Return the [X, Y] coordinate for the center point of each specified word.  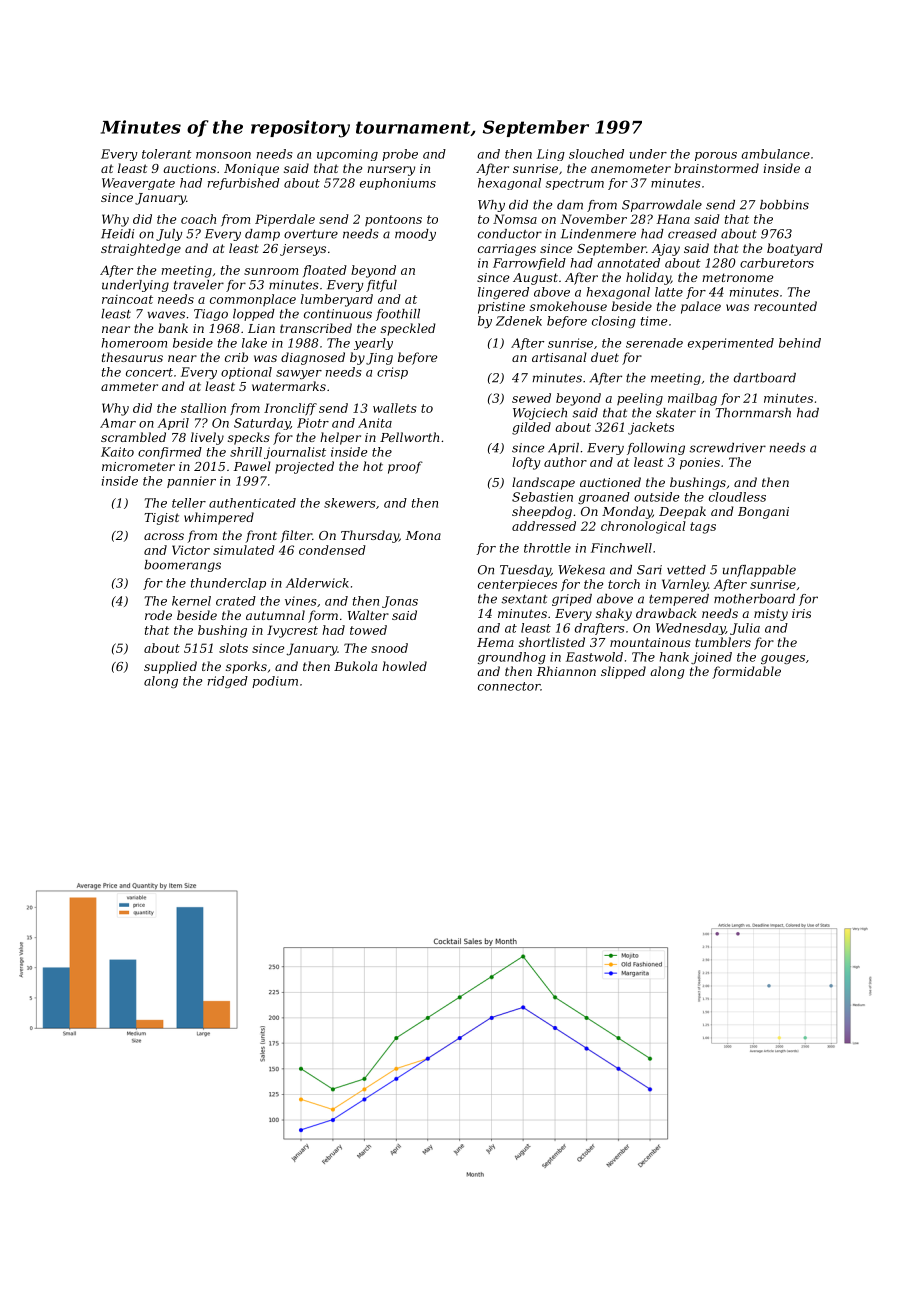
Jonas [400, 602]
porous [716, 156]
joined [711, 658]
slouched [596, 154]
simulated [244, 550]
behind [800, 343]
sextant [524, 599]
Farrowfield [529, 264]
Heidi [117, 234]
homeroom [134, 343]
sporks [246, 667]
